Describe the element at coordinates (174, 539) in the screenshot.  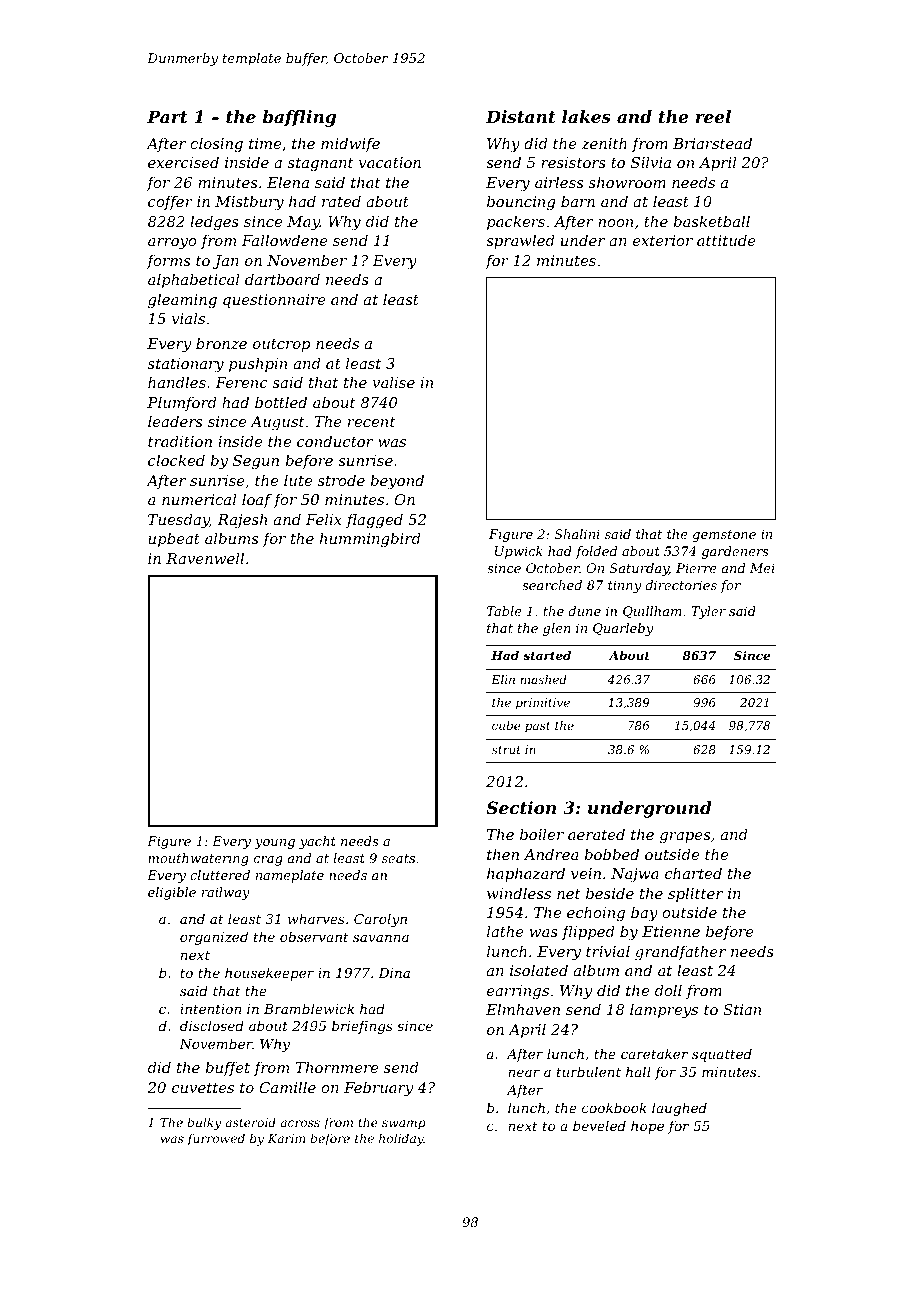
I see `upbeat` at that location.
